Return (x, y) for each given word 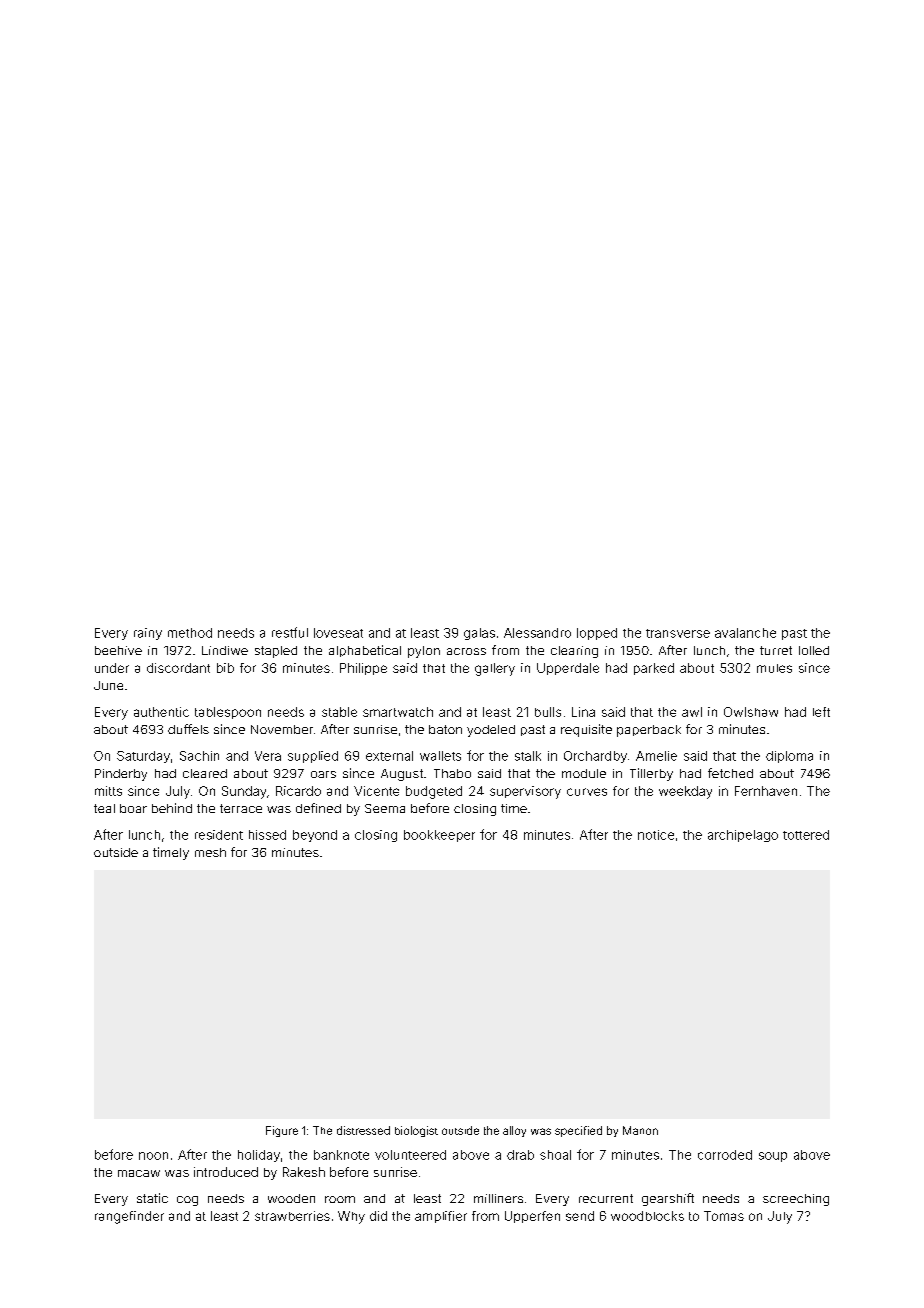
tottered (806, 835)
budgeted (434, 792)
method (190, 633)
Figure (282, 1131)
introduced (226, 1172)
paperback (649, 731)
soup (773, 1157)
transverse (678, 633)
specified (578, 1131)
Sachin (199, 756)
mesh (210, 852)
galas (479, 634)
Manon (640, 1130)
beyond (315, 836)
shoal (555, 1155)
